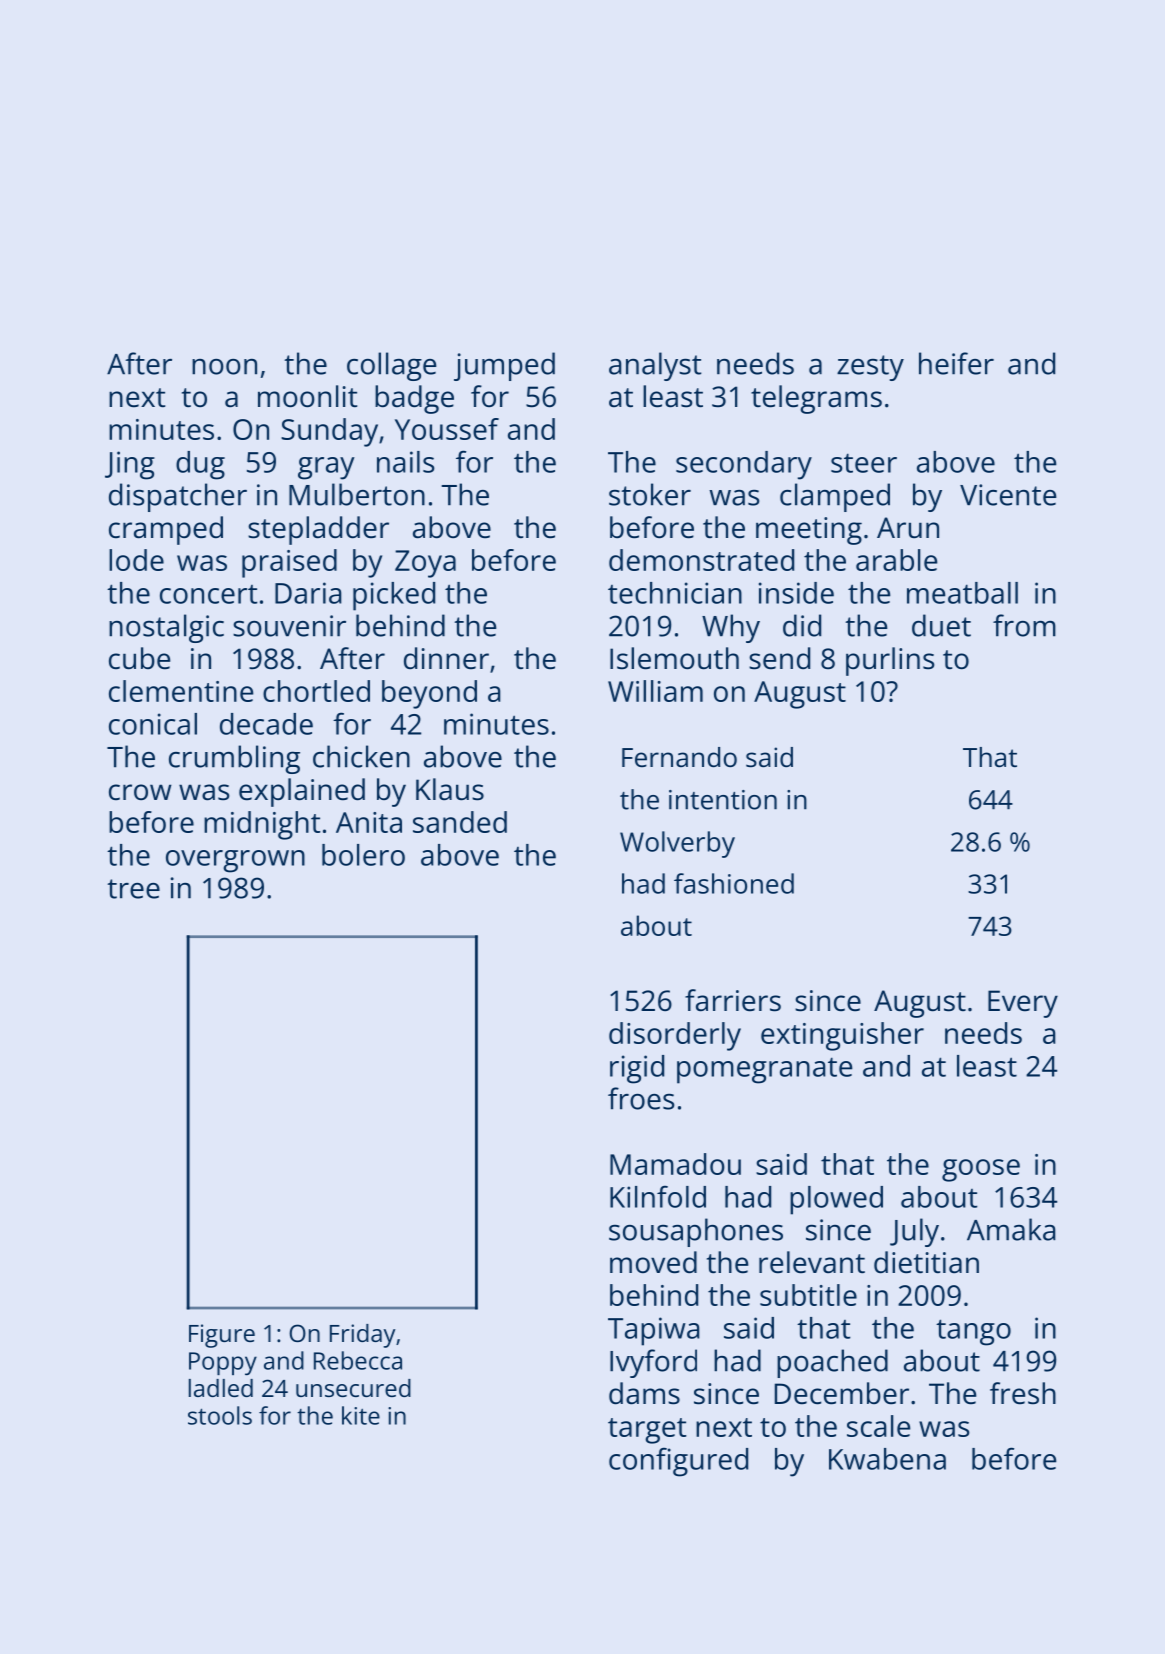 The height and width of the screenshot is (1654, 1165). Describe the element at coordinates (1023, 1004) in the screenshot. I see `Every` at that location.
